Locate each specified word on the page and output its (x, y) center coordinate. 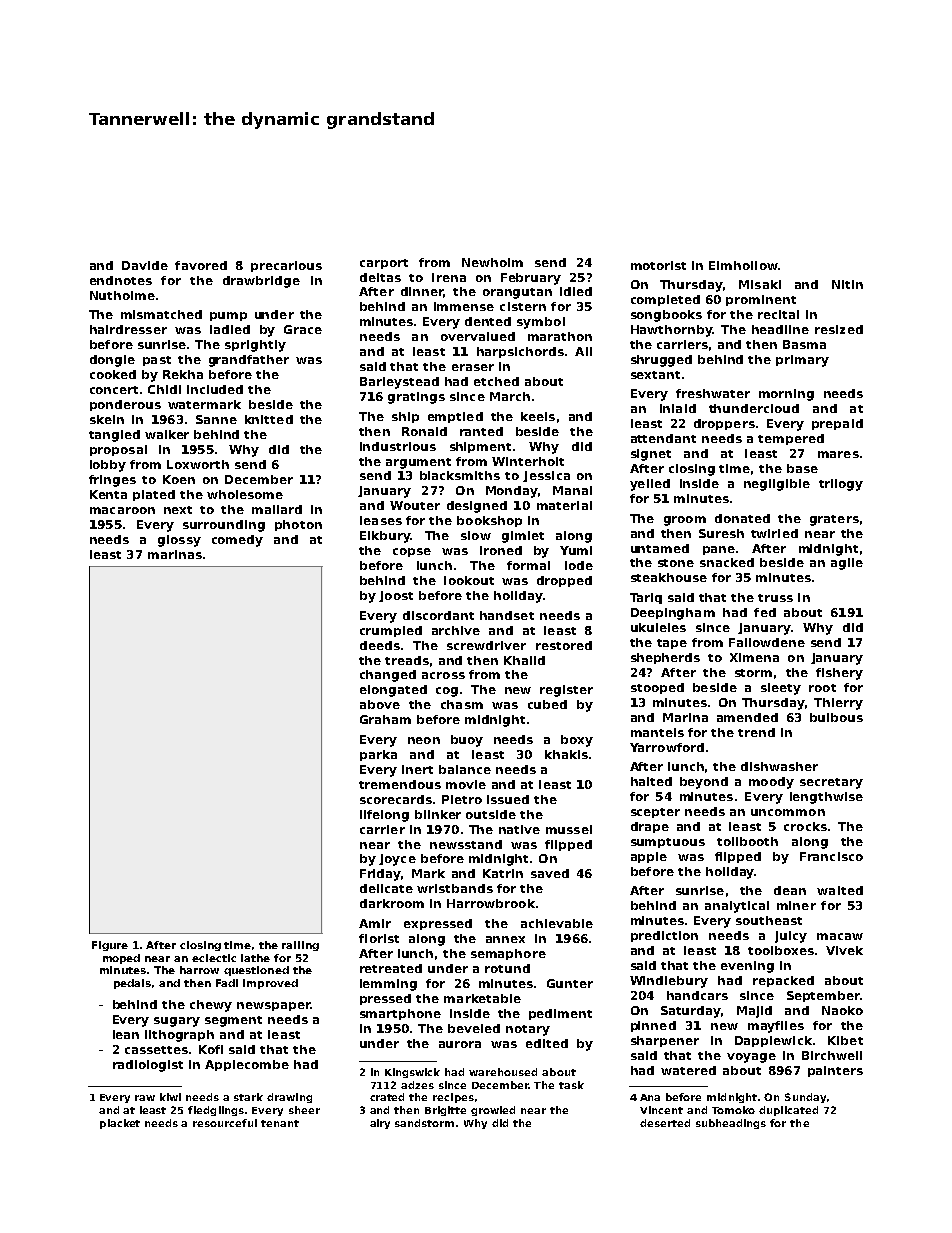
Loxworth (198, 464)
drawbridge (261, 282)
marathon (560, 336)
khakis (566, 754)
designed (477, 507)
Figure (110, 946)
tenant (280, 1123)
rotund (507, 968)
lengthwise (826, 798)
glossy (179, 541)
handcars (697, 995)
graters (834, 520)
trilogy (841, 485)
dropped (564, 581)
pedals (132, 984)
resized (839, 329)
